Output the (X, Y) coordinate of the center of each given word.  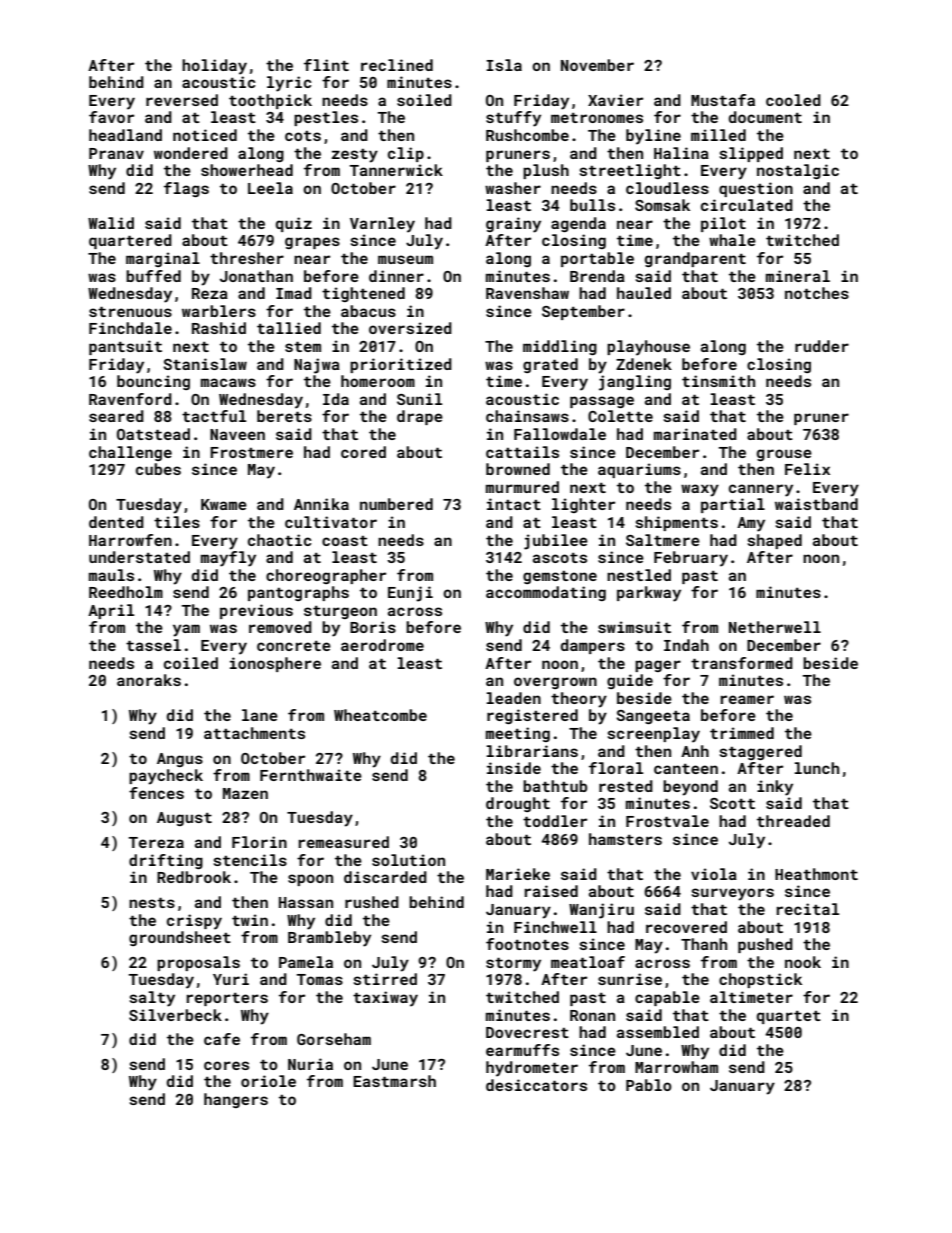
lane (260, 715)
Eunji (410, 594)
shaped (774, 541)
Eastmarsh (394, 1081)
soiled (424, 100)
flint (326, 65)
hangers (236, 1100)
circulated (747, 205)
